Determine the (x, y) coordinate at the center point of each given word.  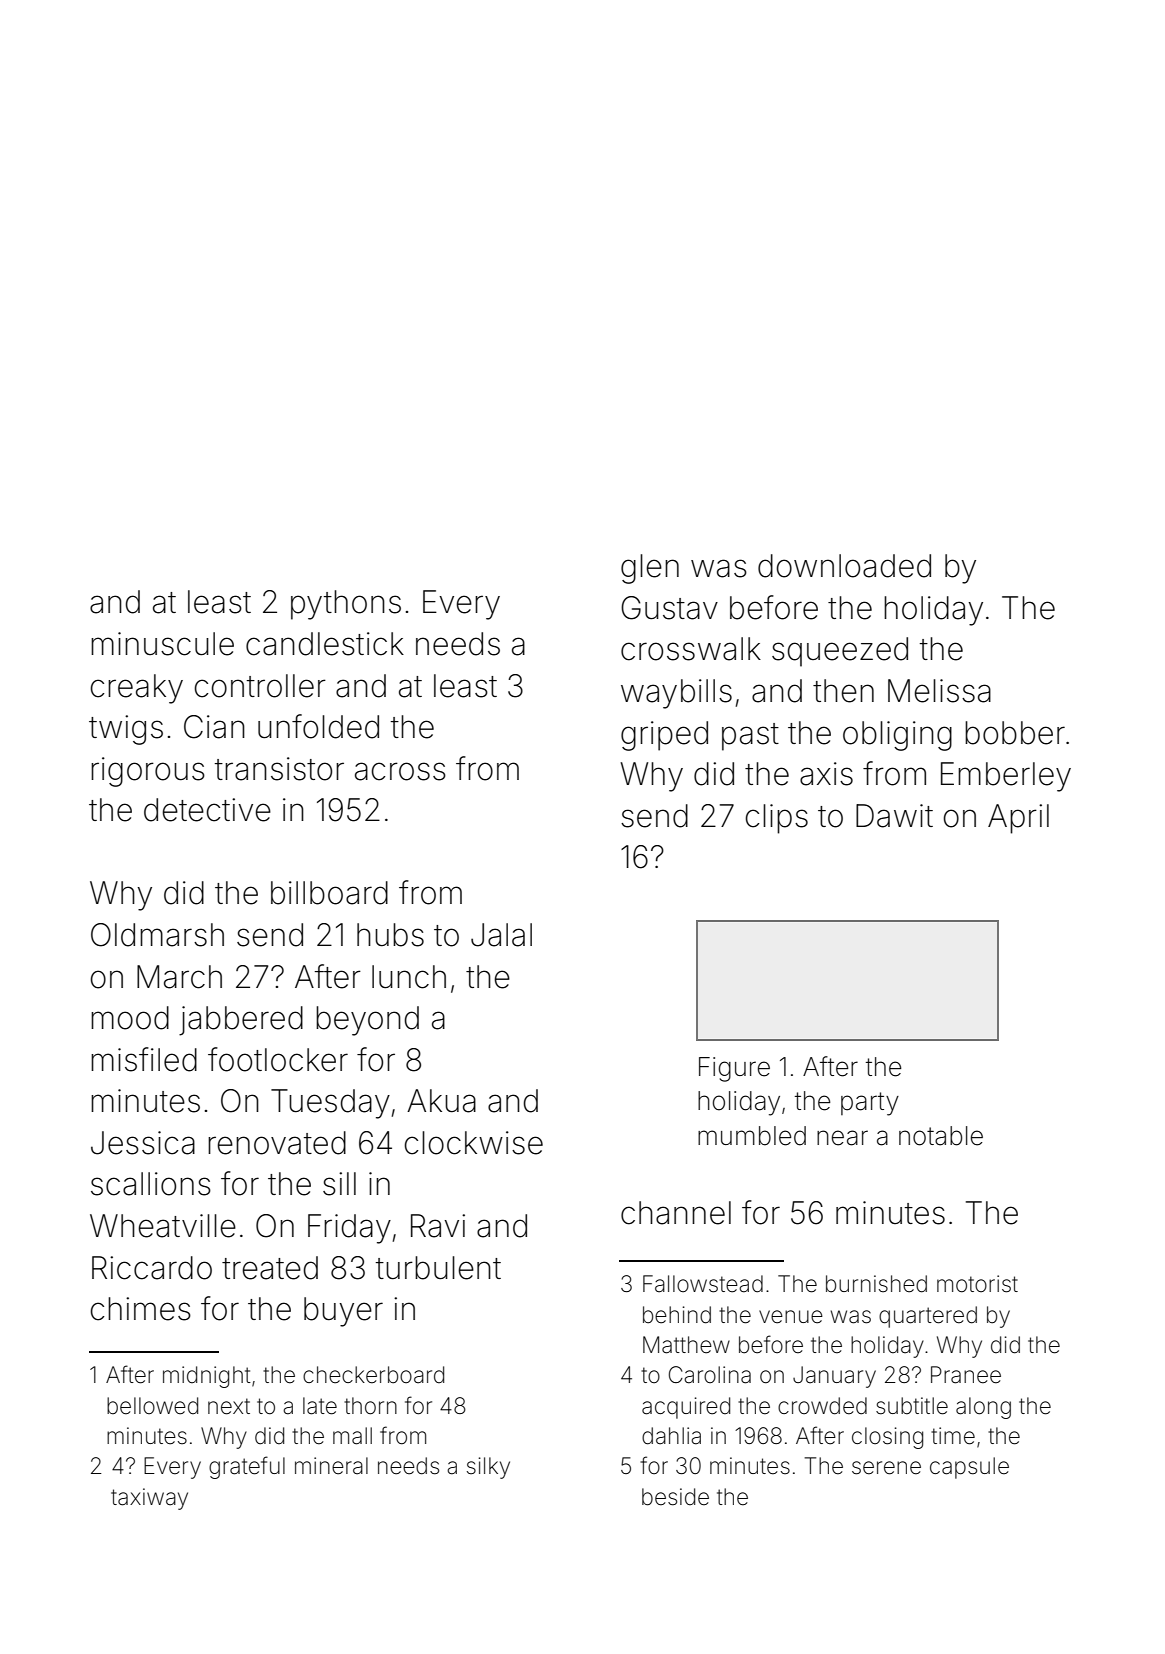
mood (130, 1018)
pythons (346, 605)
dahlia (671, 1436)
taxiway (149, 1499)
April (1018, 819)
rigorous (148, 772)
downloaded (844, 566)
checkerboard (373, 1375)
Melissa (939, 691)
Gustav (669, 608)
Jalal (501, 935)
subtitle (912, 1406)
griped (664, 736)
